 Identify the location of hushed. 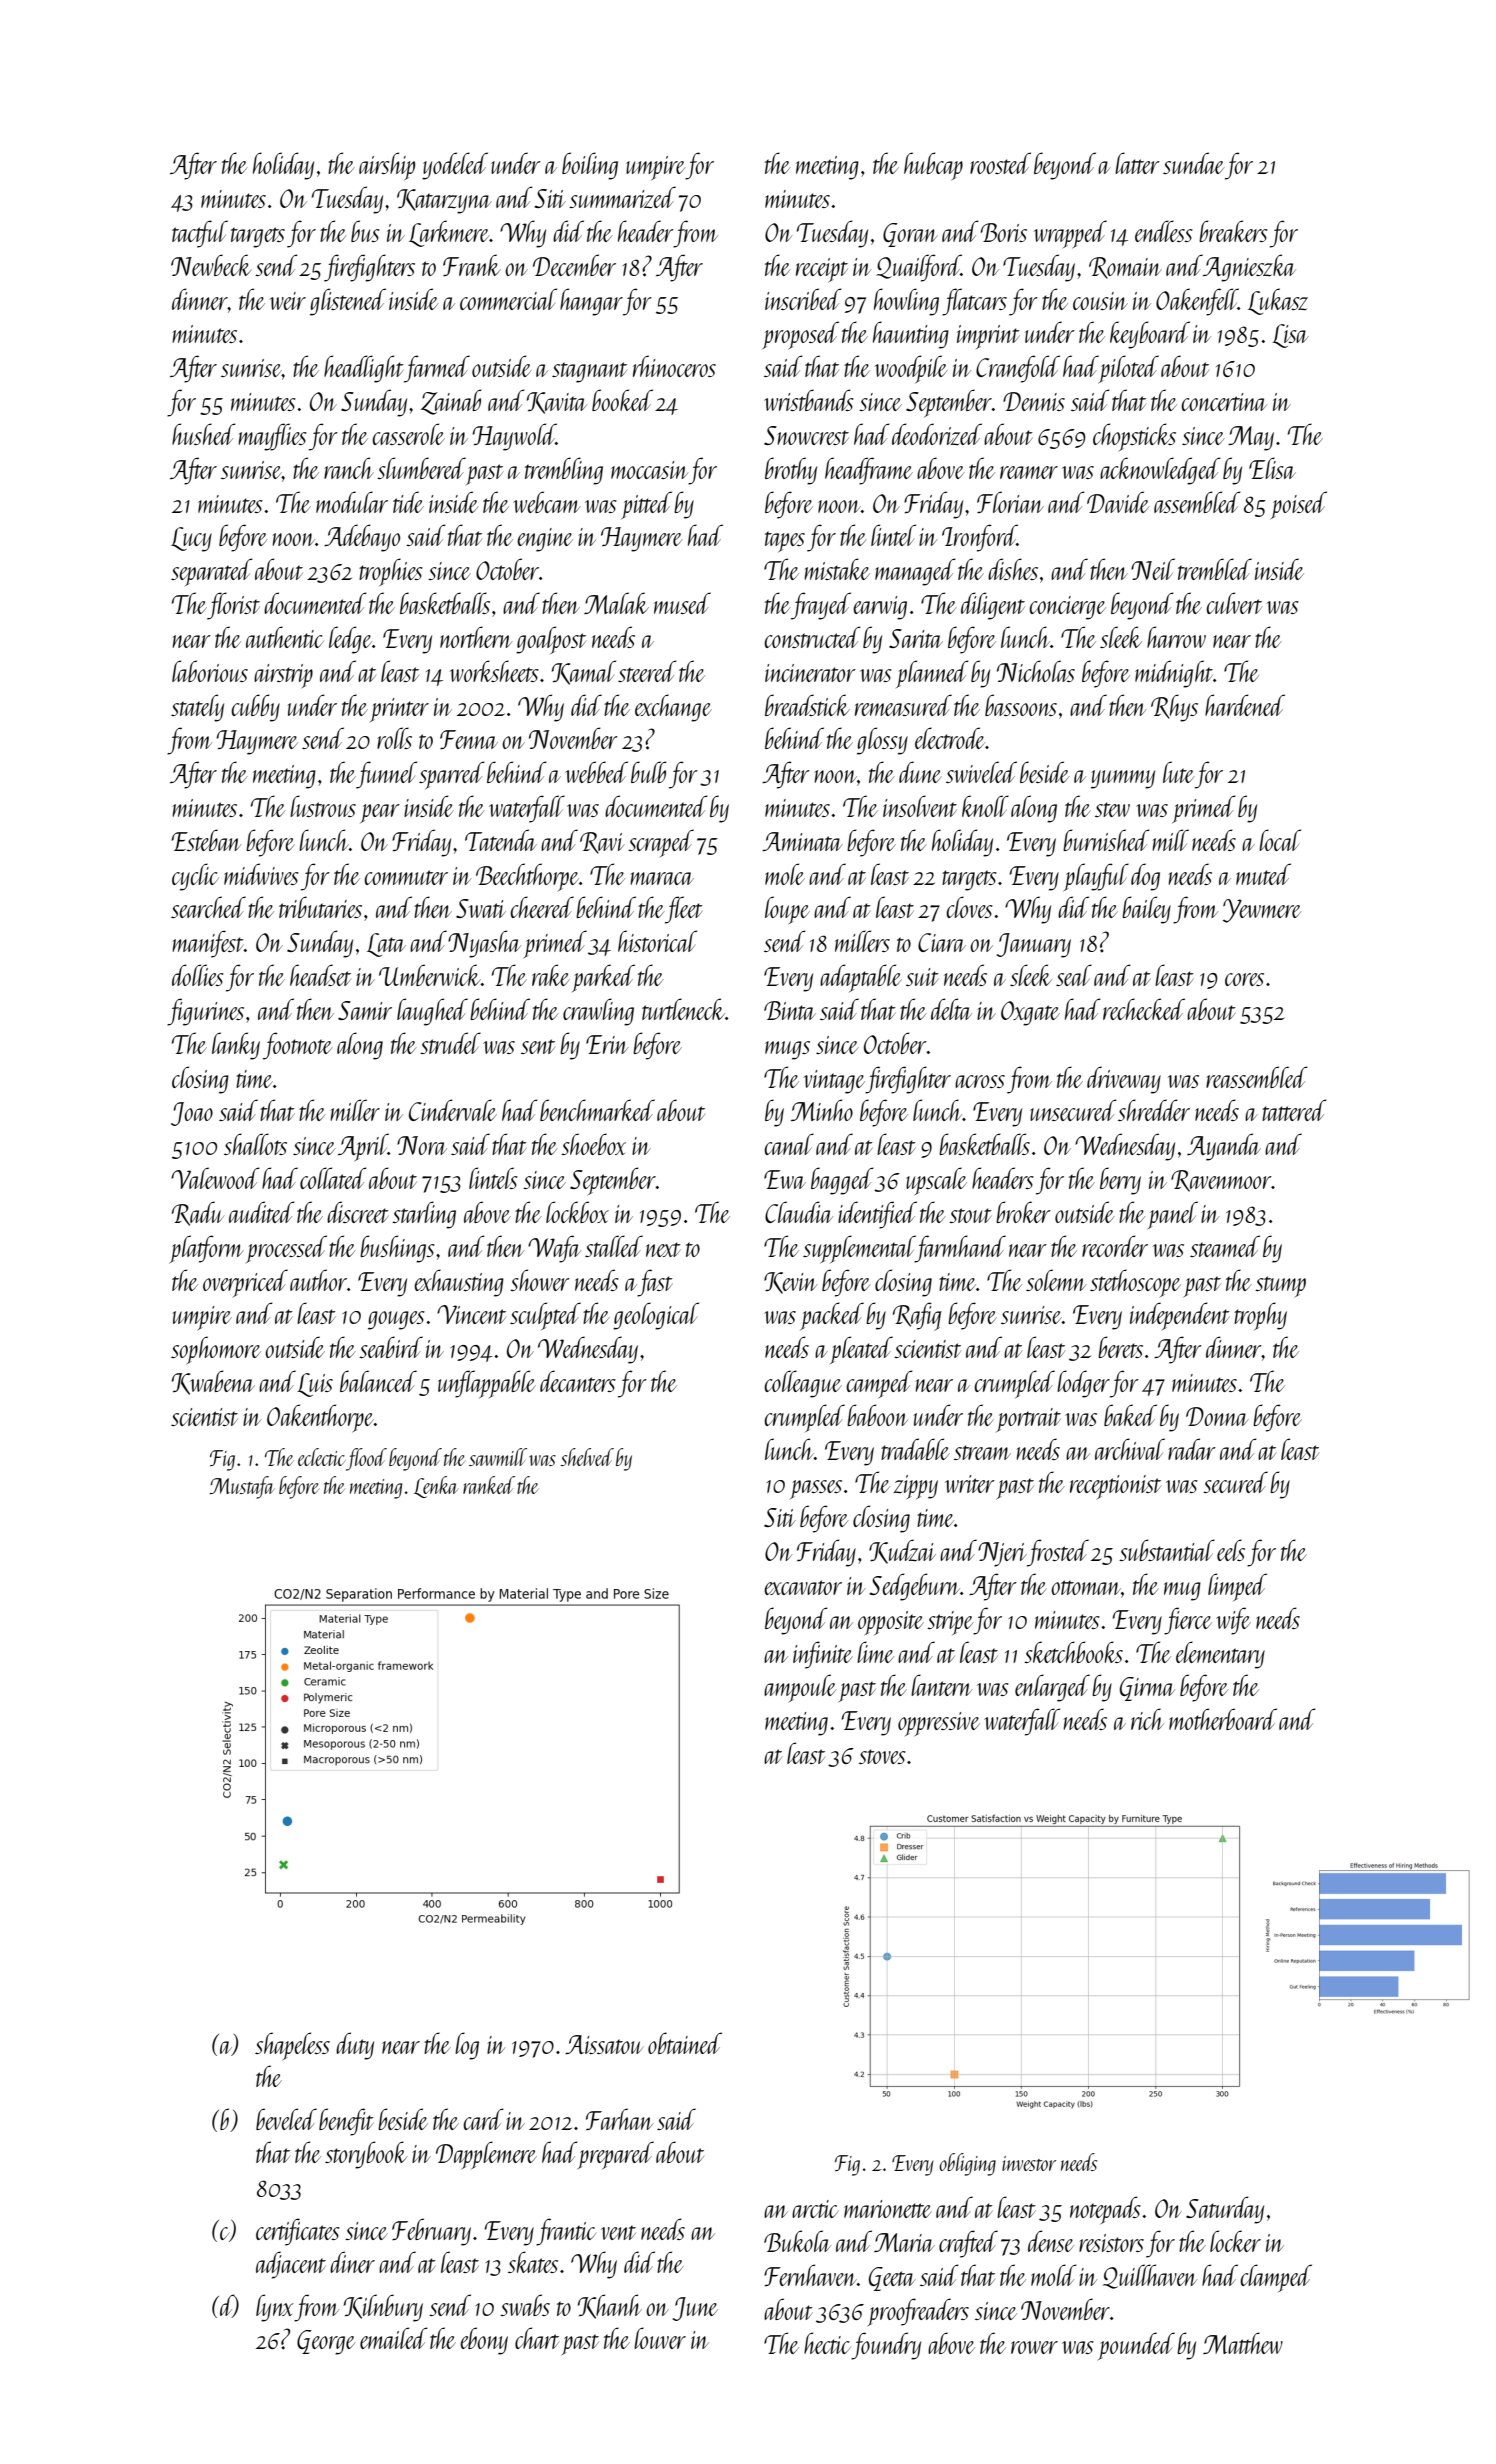
(204, 434).
